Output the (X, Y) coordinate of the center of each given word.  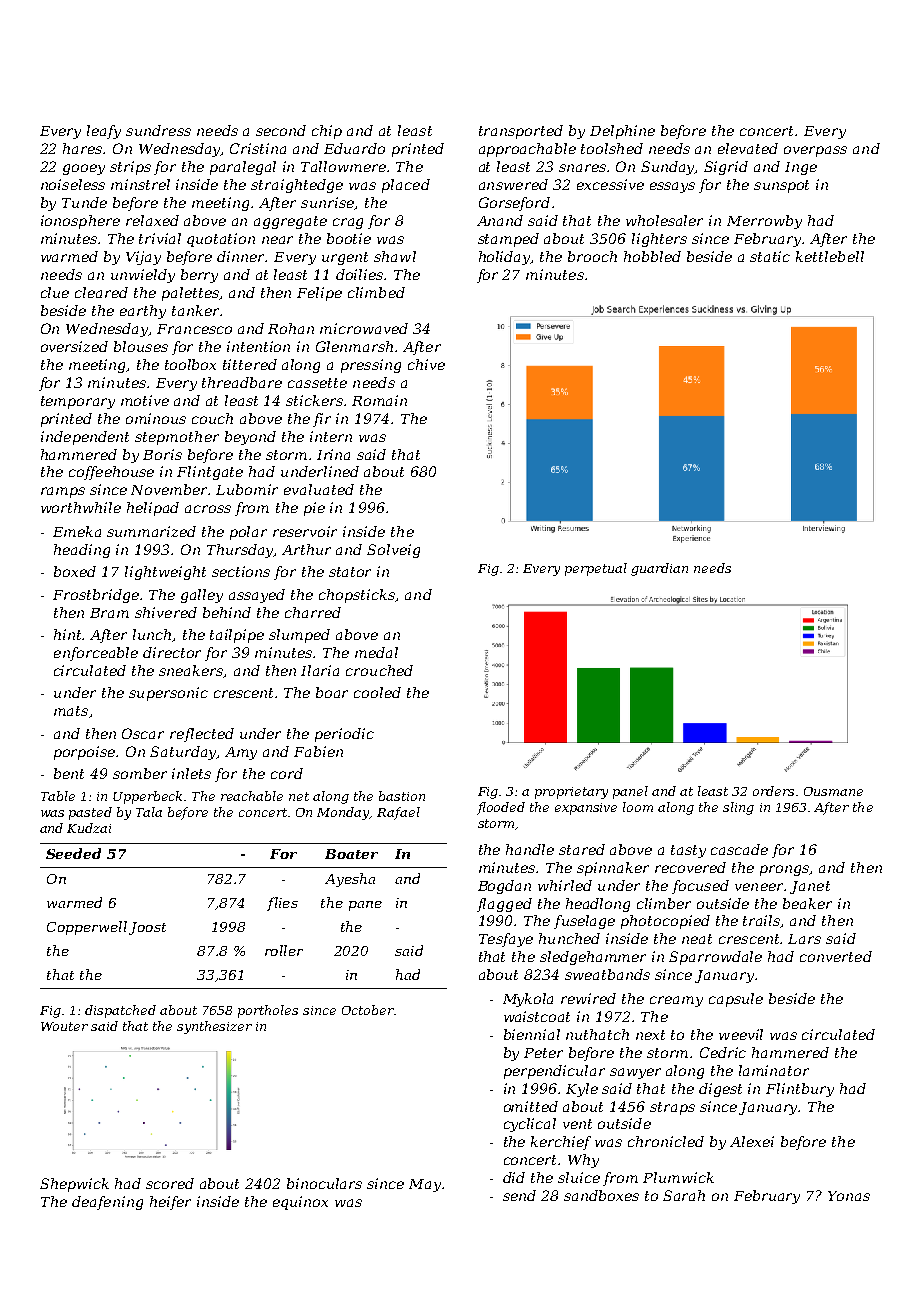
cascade (739, 849)
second (281, 130)
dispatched (120, 1011)
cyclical (530, 1125)
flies (282, 904)
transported (521, 132)
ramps (63, 492)
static (770, 256)
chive (426, 364)
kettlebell (830, 256)
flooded (501, 808)
